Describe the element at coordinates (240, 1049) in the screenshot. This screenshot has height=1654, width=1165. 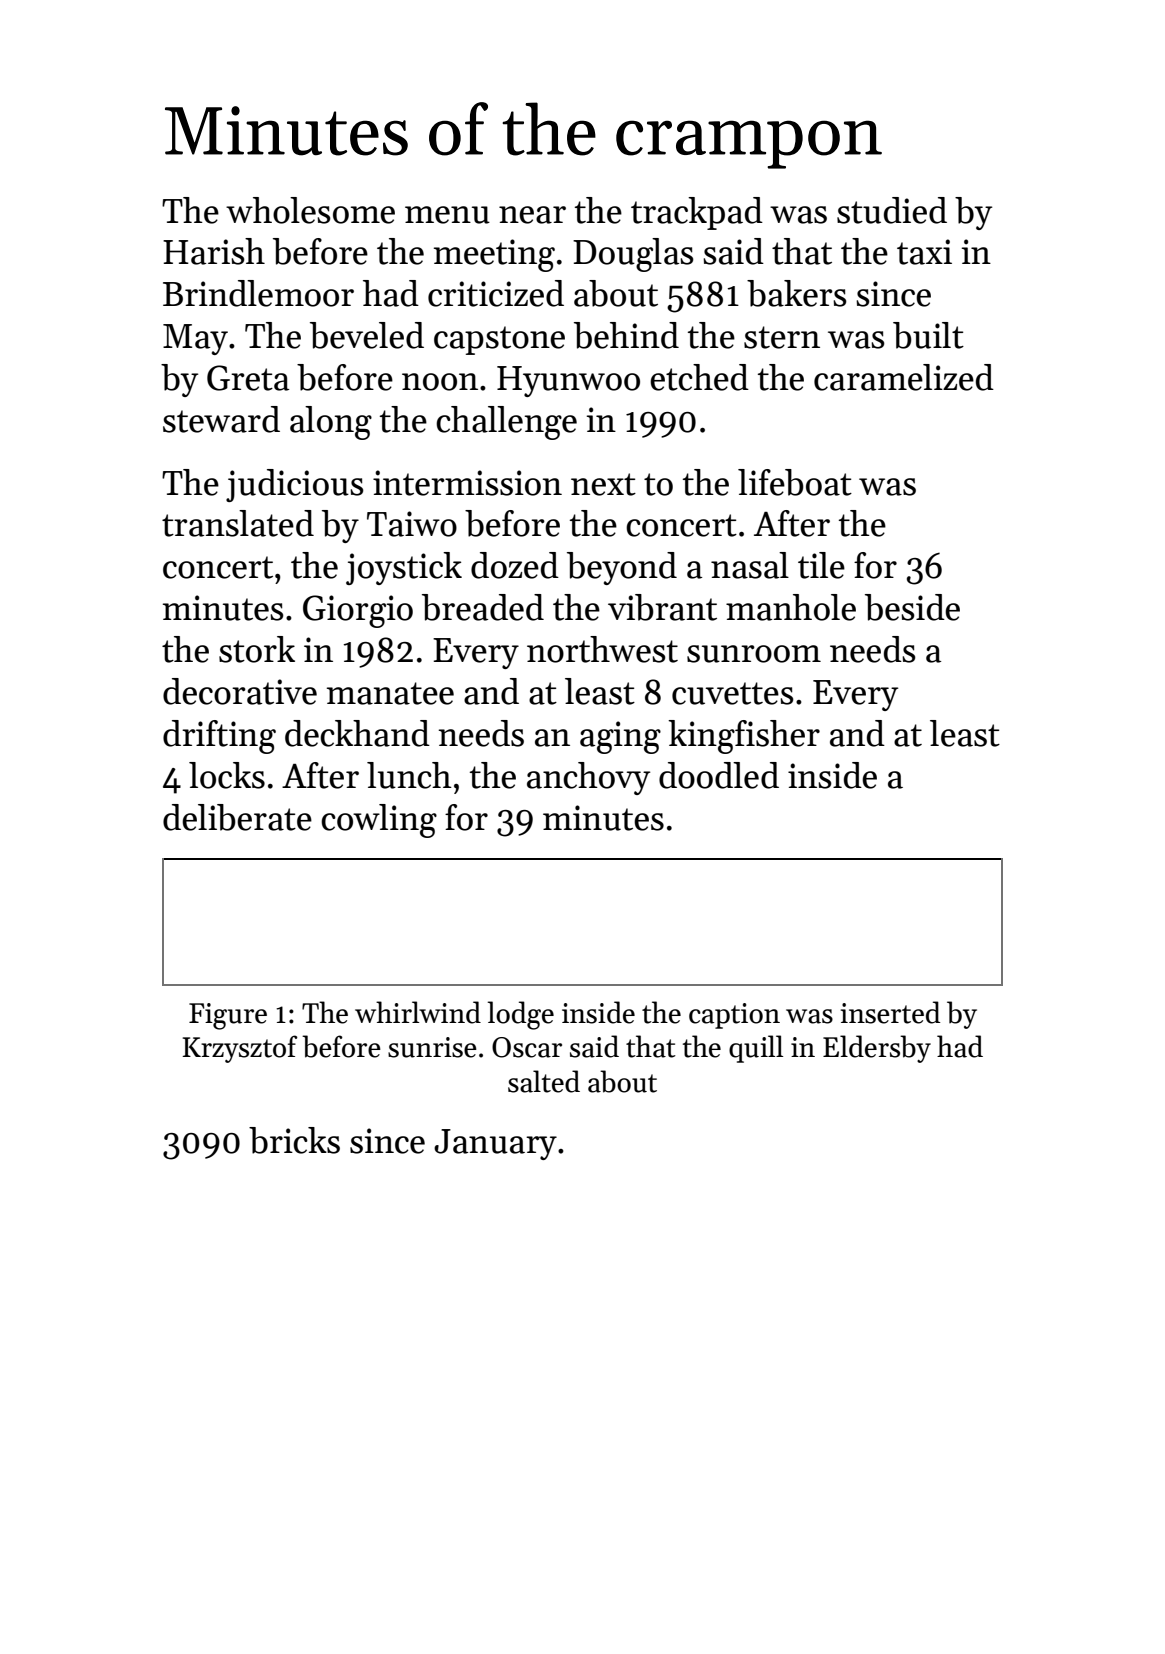
I see `Krzysztof` at that location.
